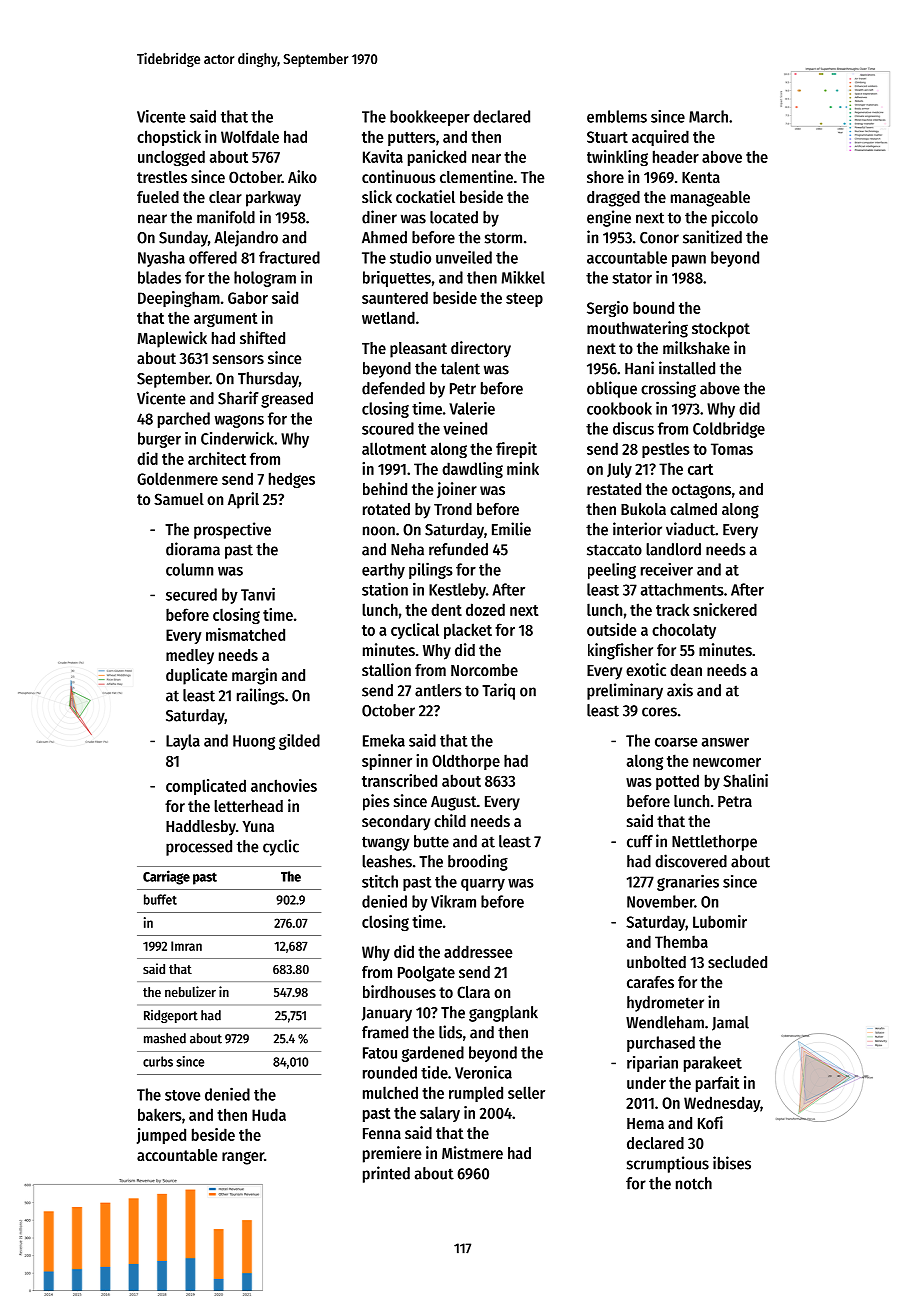 This page has width=908, height=1316. What do you see at coordinates (677, 782) in the page?
I see `potted` at bounding box center [677, 782].
